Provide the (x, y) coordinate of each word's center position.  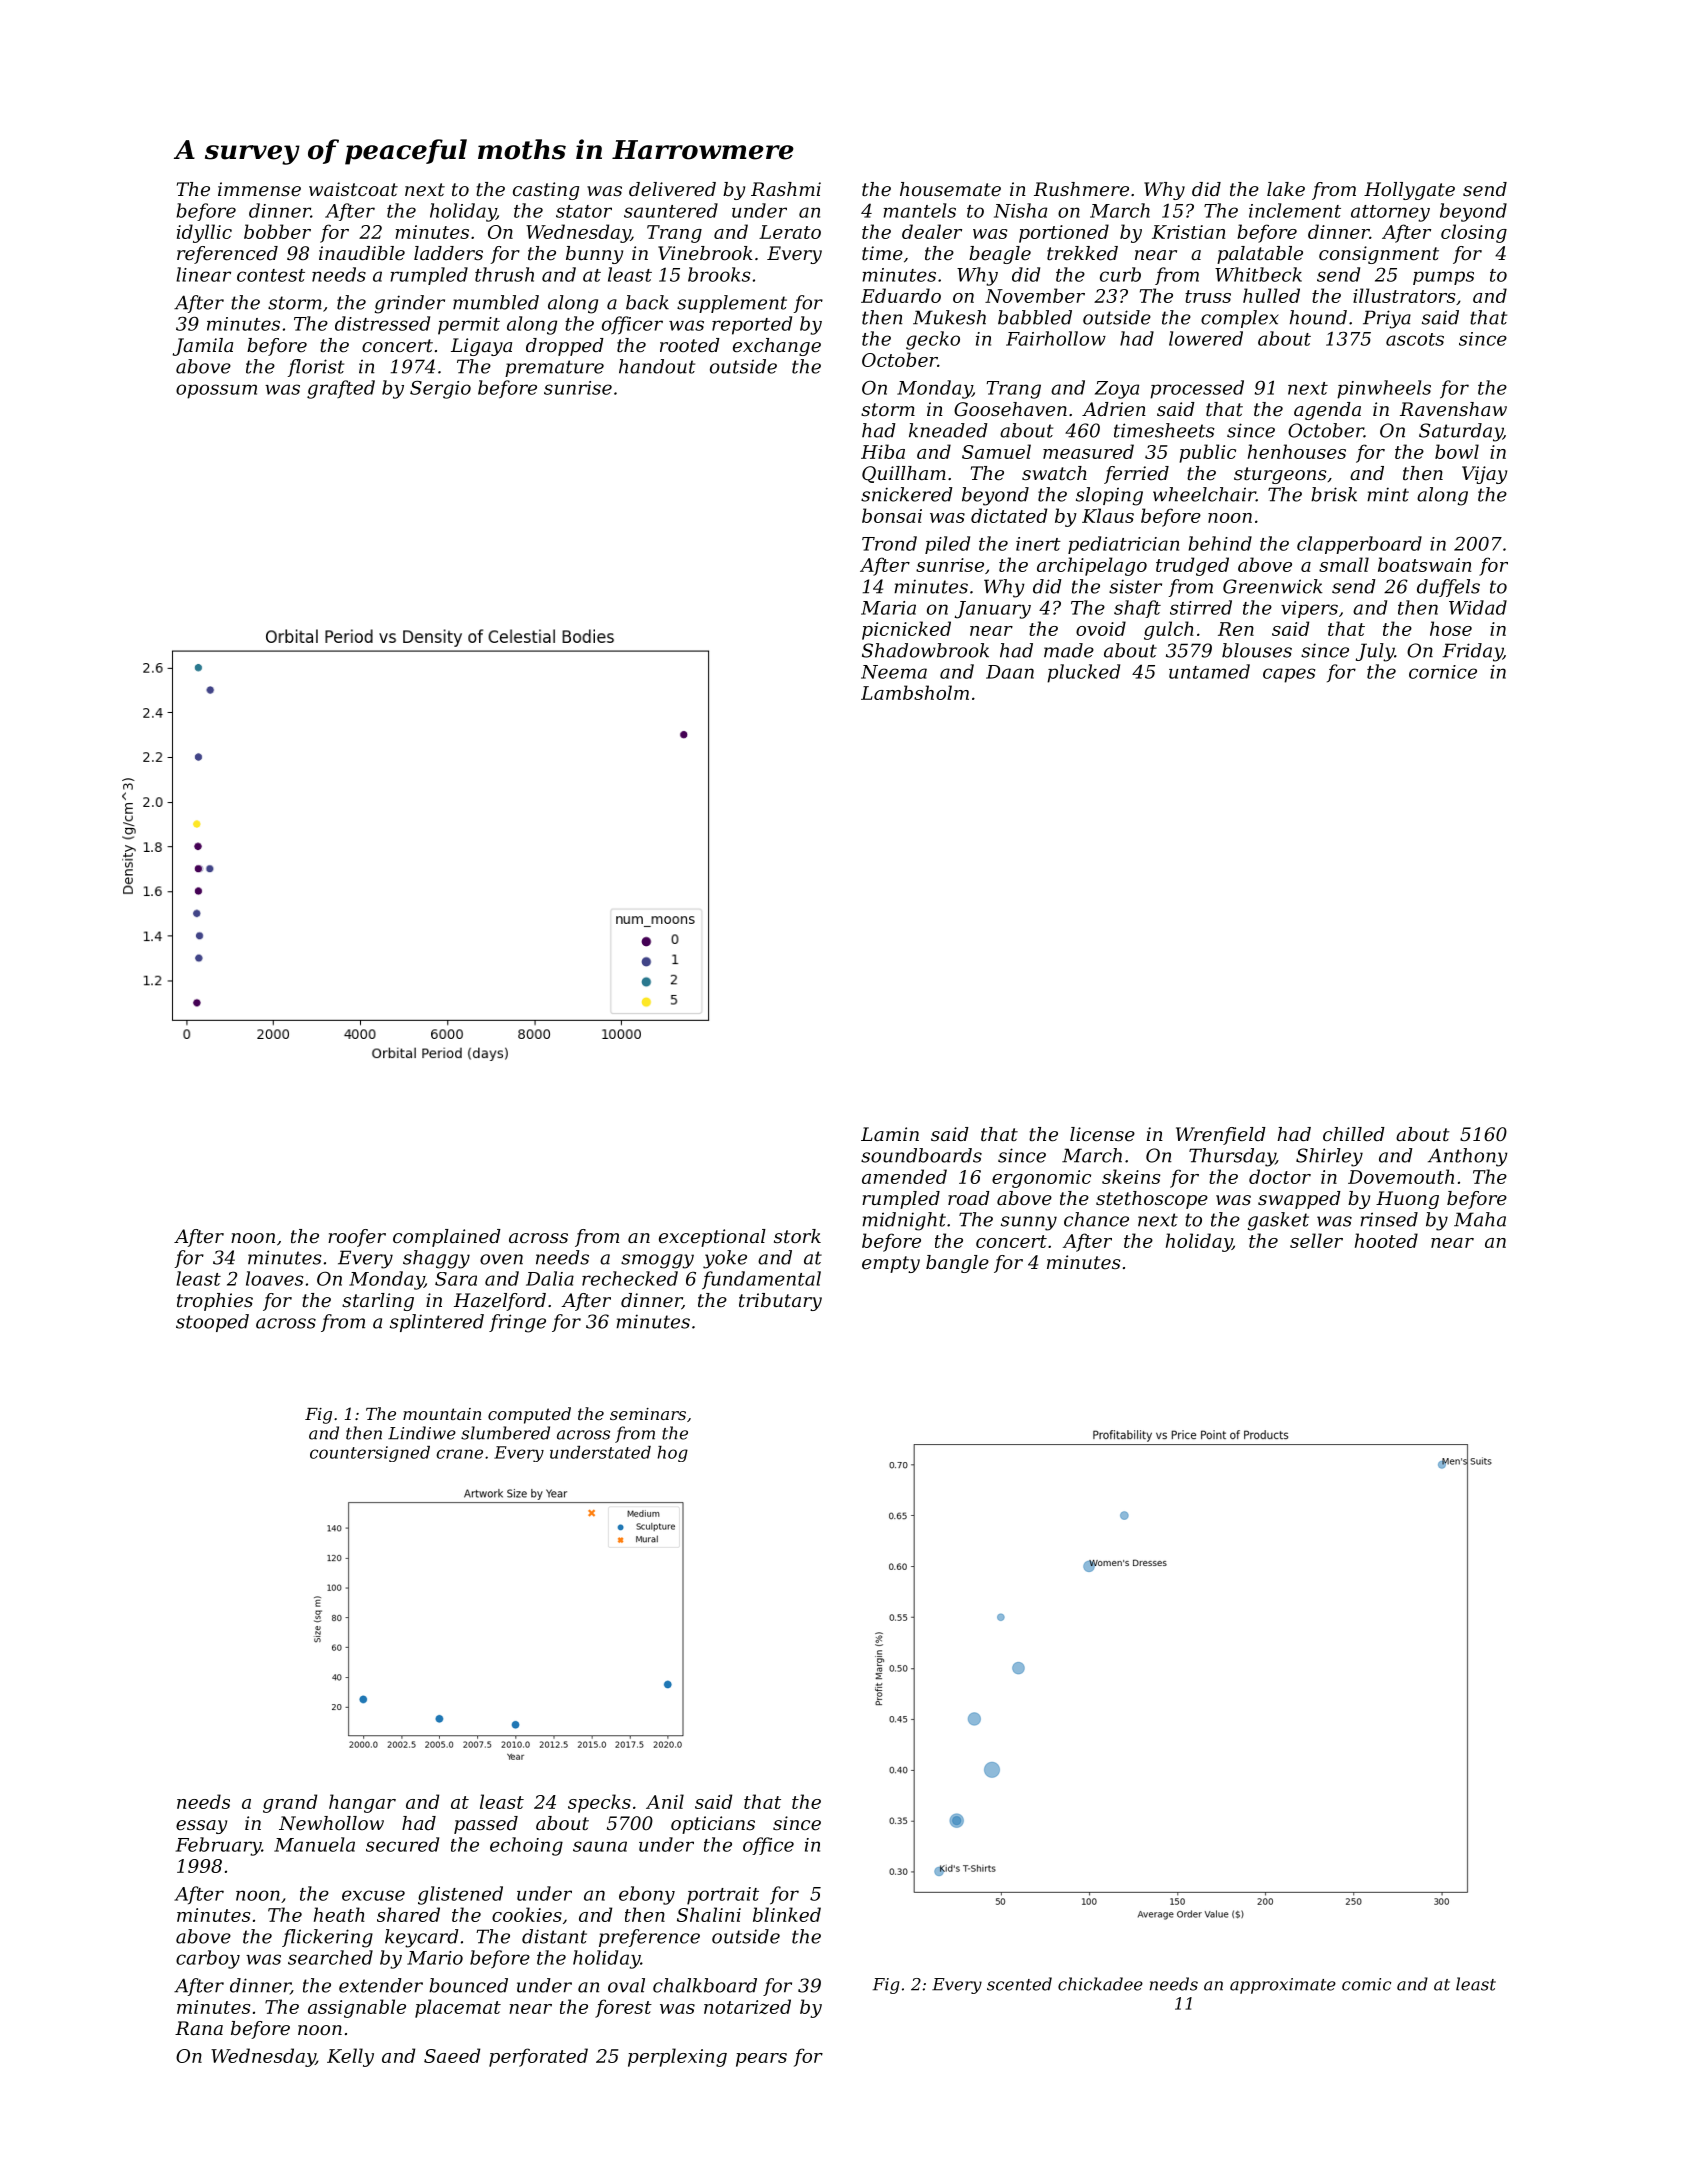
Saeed (452, 2055)
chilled (1354, 1134)
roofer (357, 1238)
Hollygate (1409, 191)
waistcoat (353, 189)
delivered (672, 189)
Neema (894, 672)
